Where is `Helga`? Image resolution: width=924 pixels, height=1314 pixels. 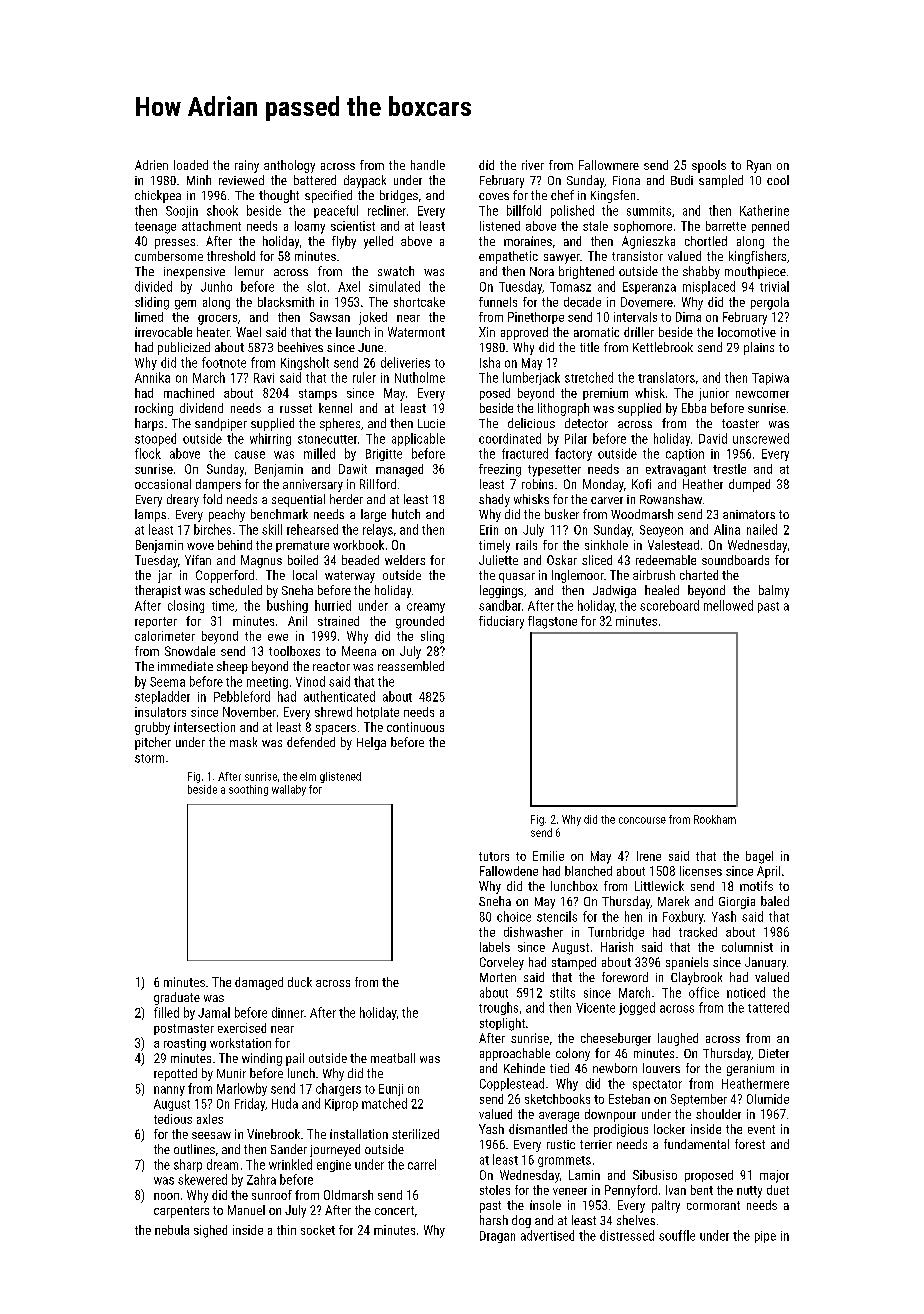
Helga is located at coordinates (371, 743).
